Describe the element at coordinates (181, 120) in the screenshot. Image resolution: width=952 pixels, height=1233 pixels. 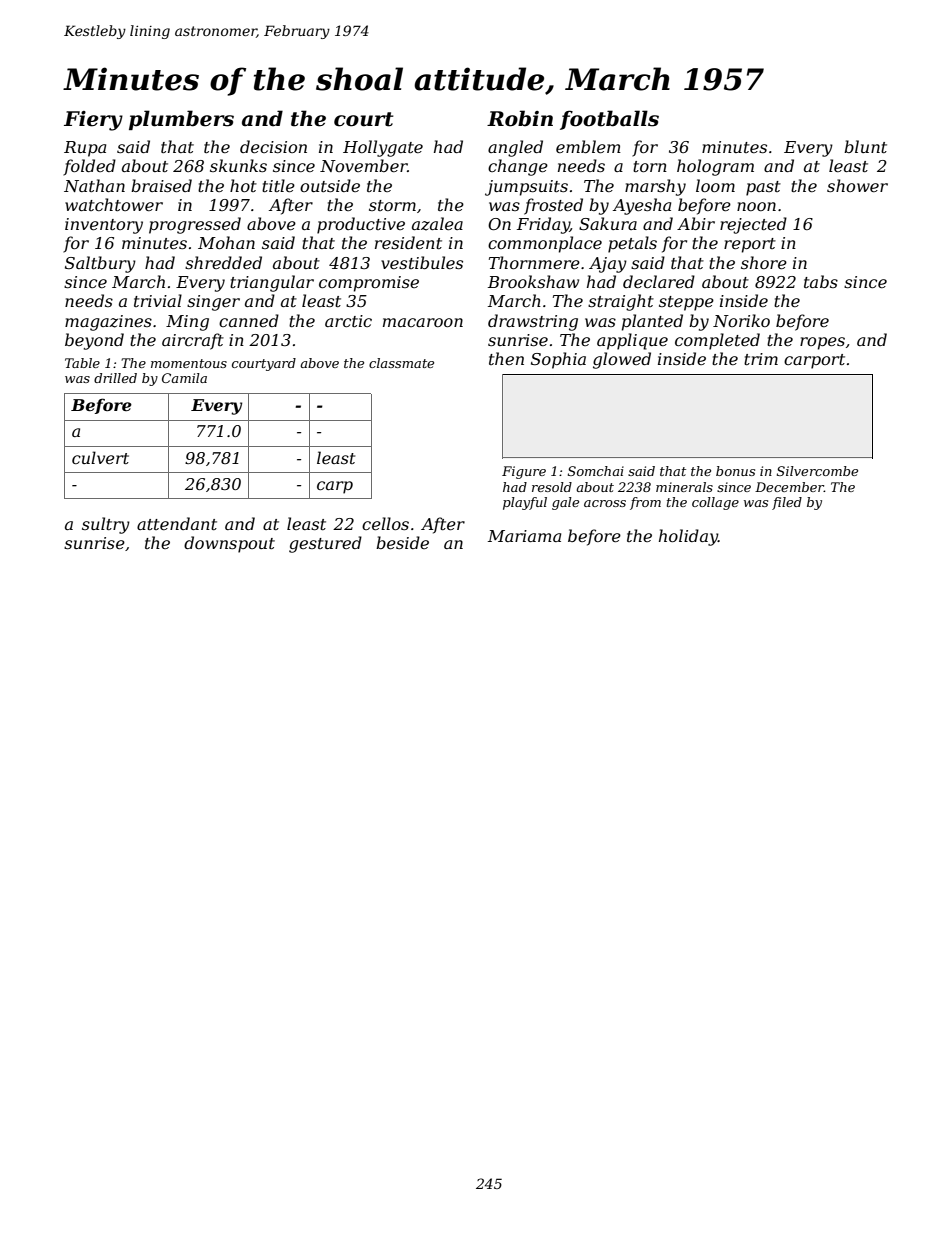
I see `plumbers` at that location.
